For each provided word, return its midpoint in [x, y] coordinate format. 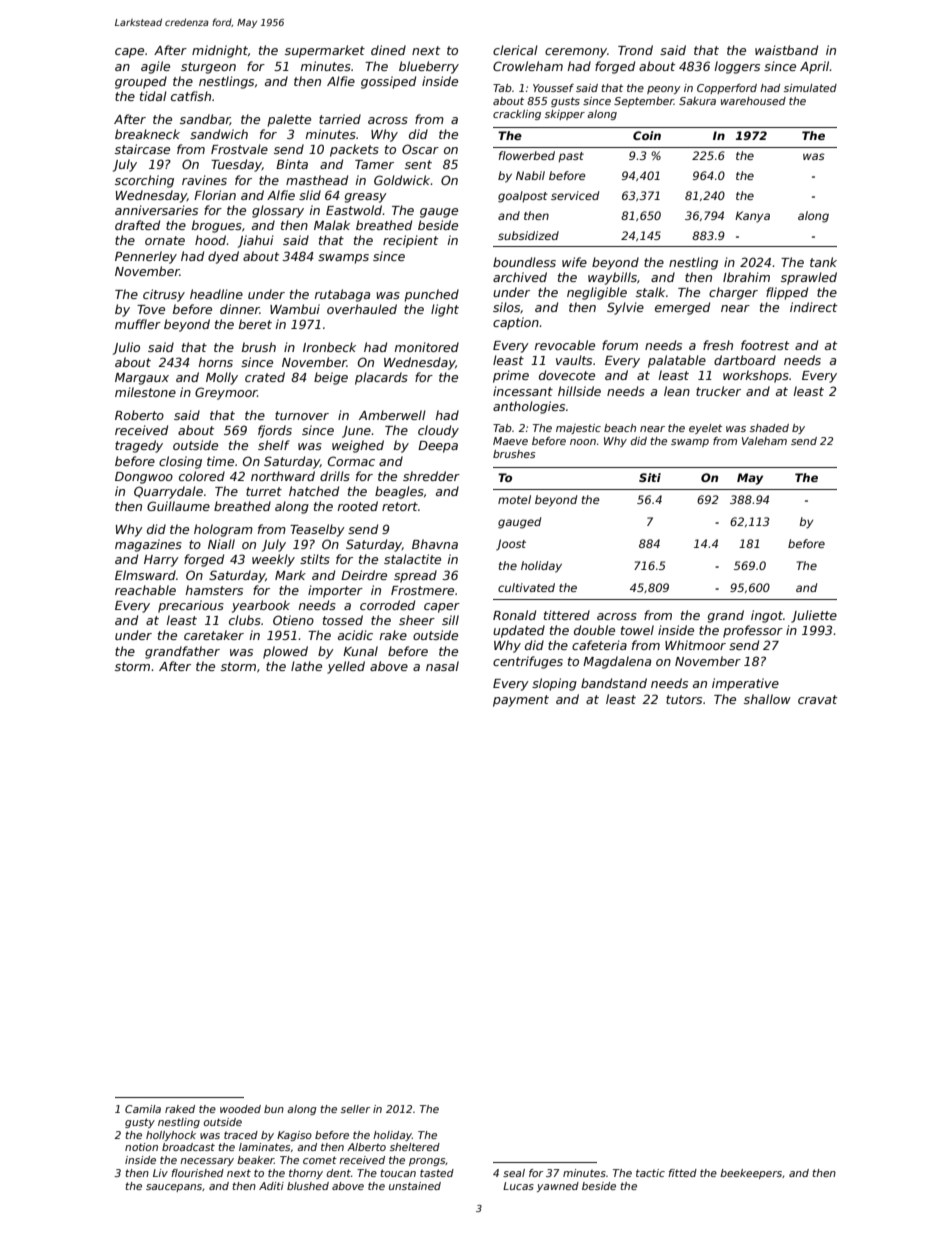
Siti [650, 477]
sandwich [219, 134]
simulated [810, 88]
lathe [306, 666]
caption [516, 323]
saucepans [174, 1188]
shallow [767, 699]
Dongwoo [144, 478]
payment [521, 701]
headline [216, 294]
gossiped [388, 82]
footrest [765, 345]
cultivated [526, 587]
